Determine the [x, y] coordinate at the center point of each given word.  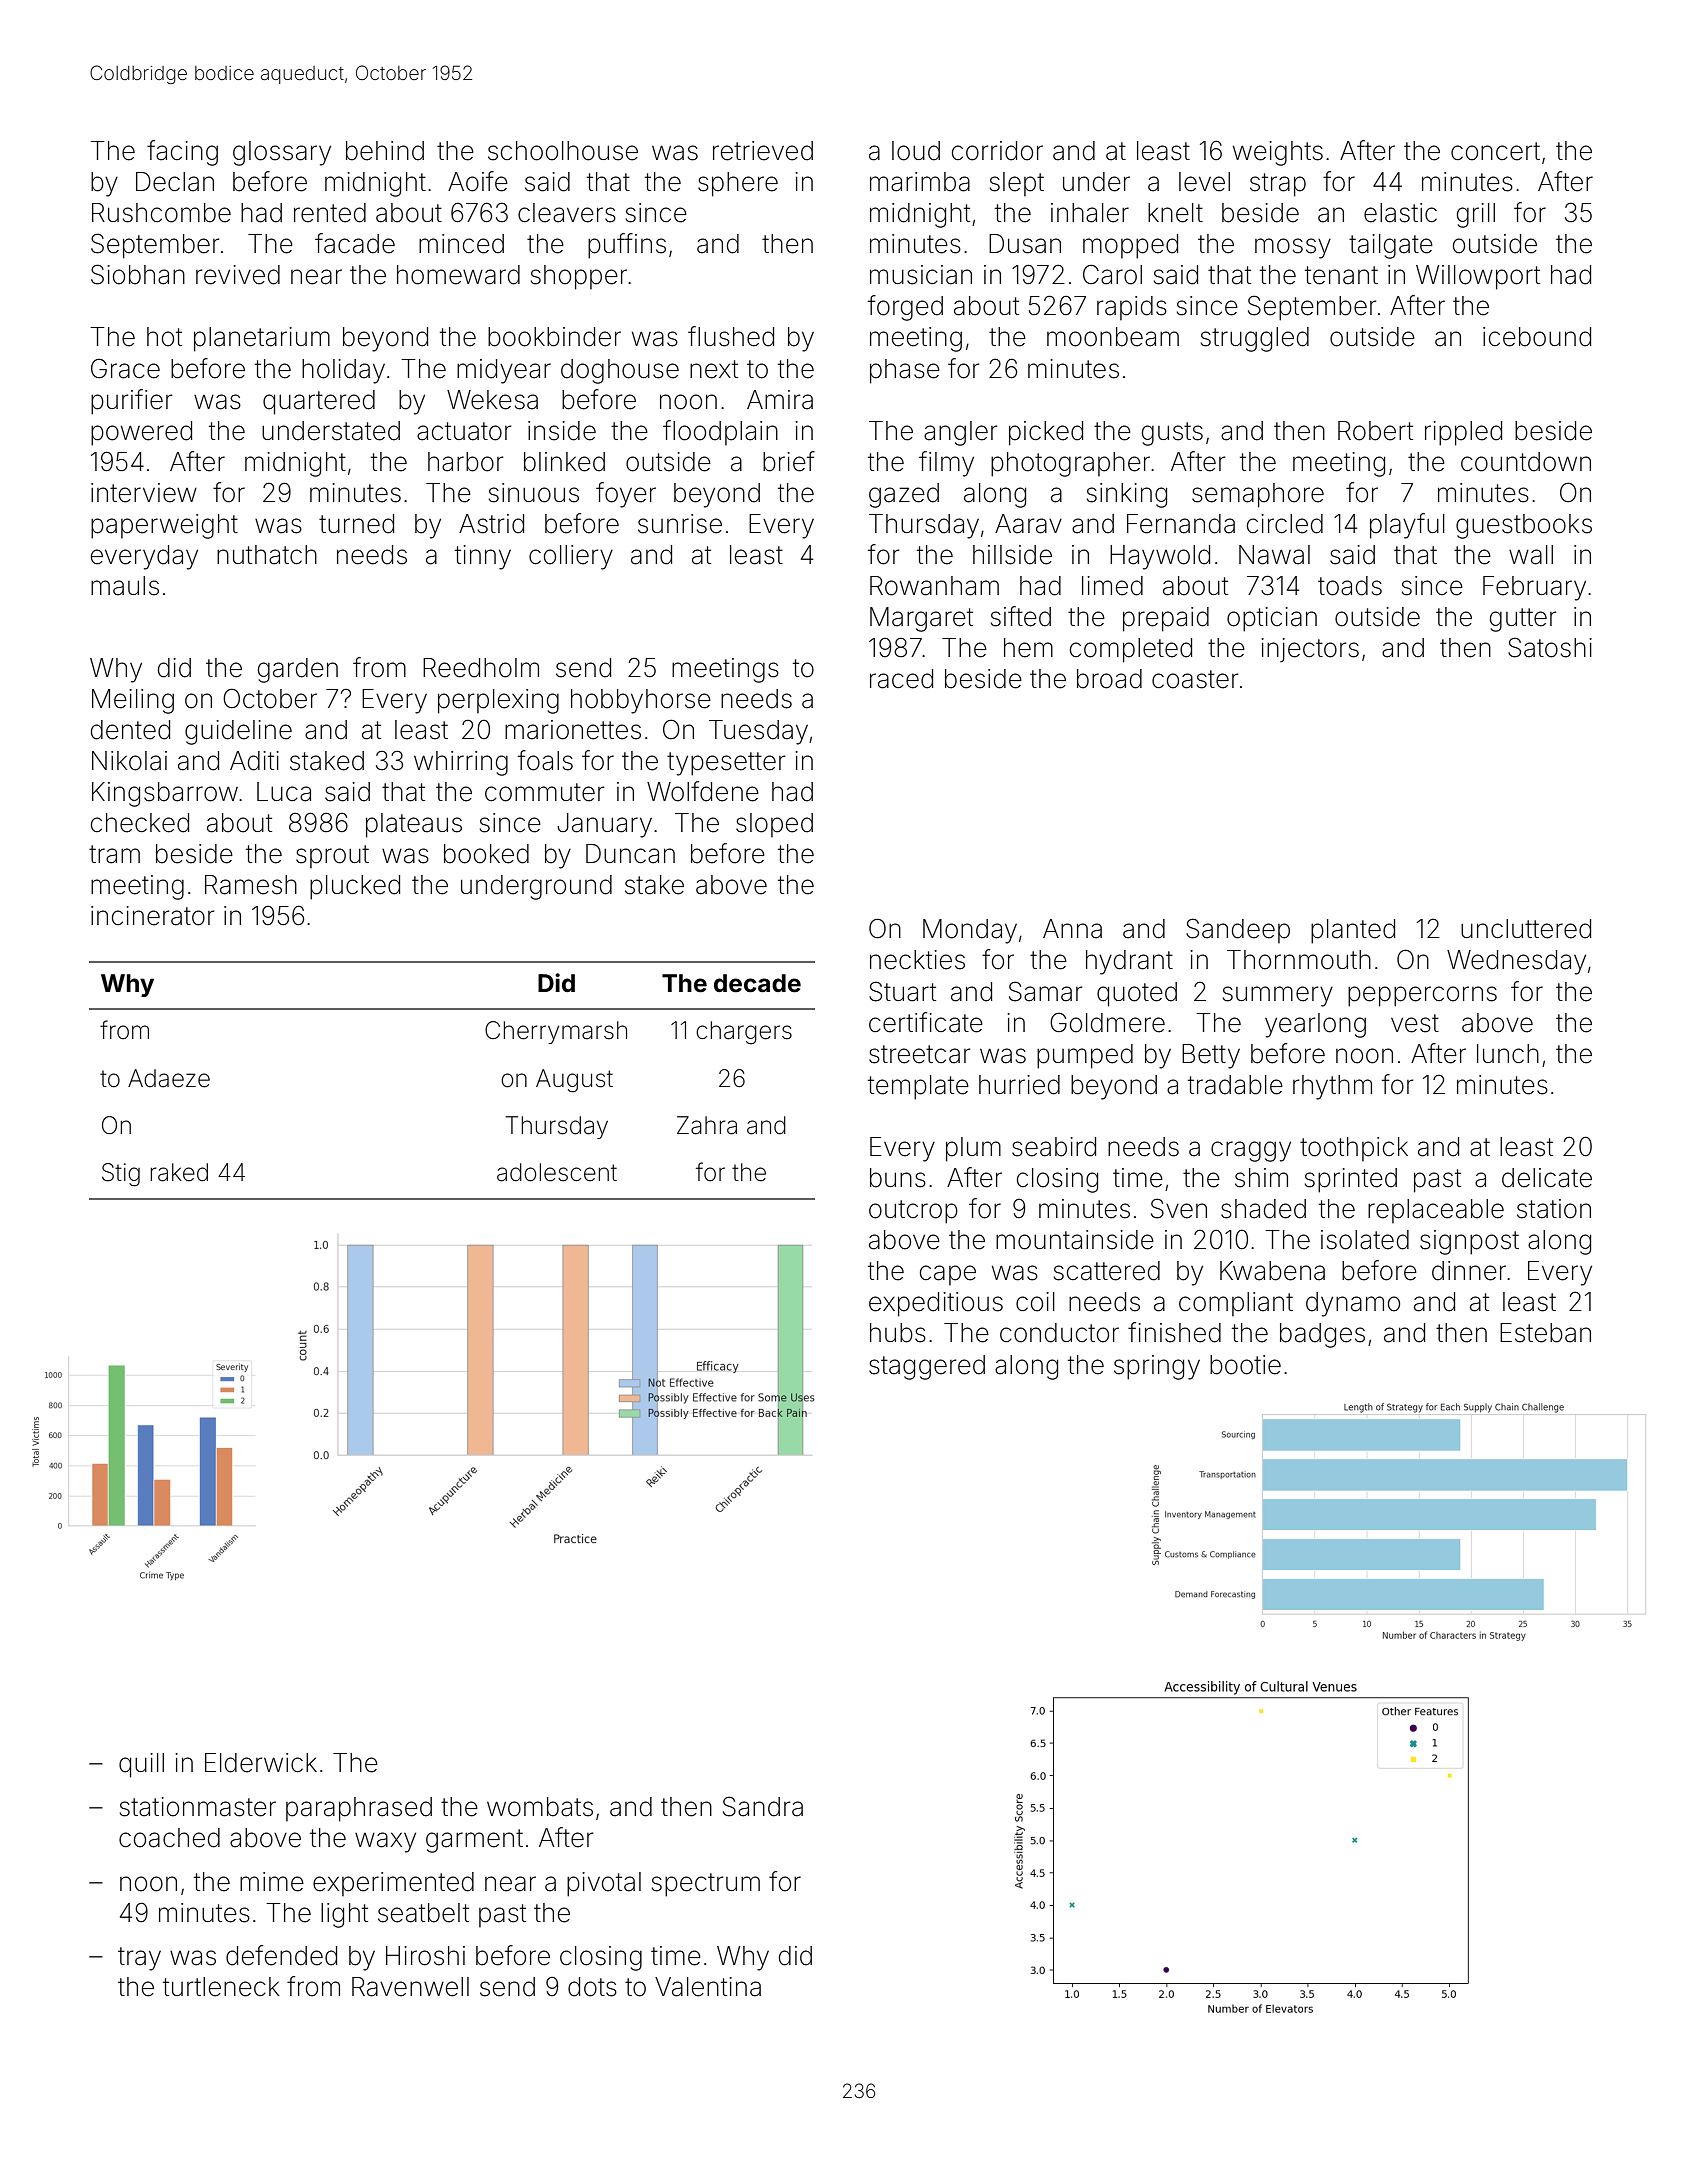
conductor [1059, 1333]
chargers [744, 1032]
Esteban [1545, 1333]
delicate [1547, 1178]
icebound [1537, 337]
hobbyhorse [641, 701]
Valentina [708, 1987]
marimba [920, 182]
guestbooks [1524, 526]
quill [141, 1765]
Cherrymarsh [556, 1032]
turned [356, 524]
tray [139, 1959]
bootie [1245, 1365]
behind [385, 151]
